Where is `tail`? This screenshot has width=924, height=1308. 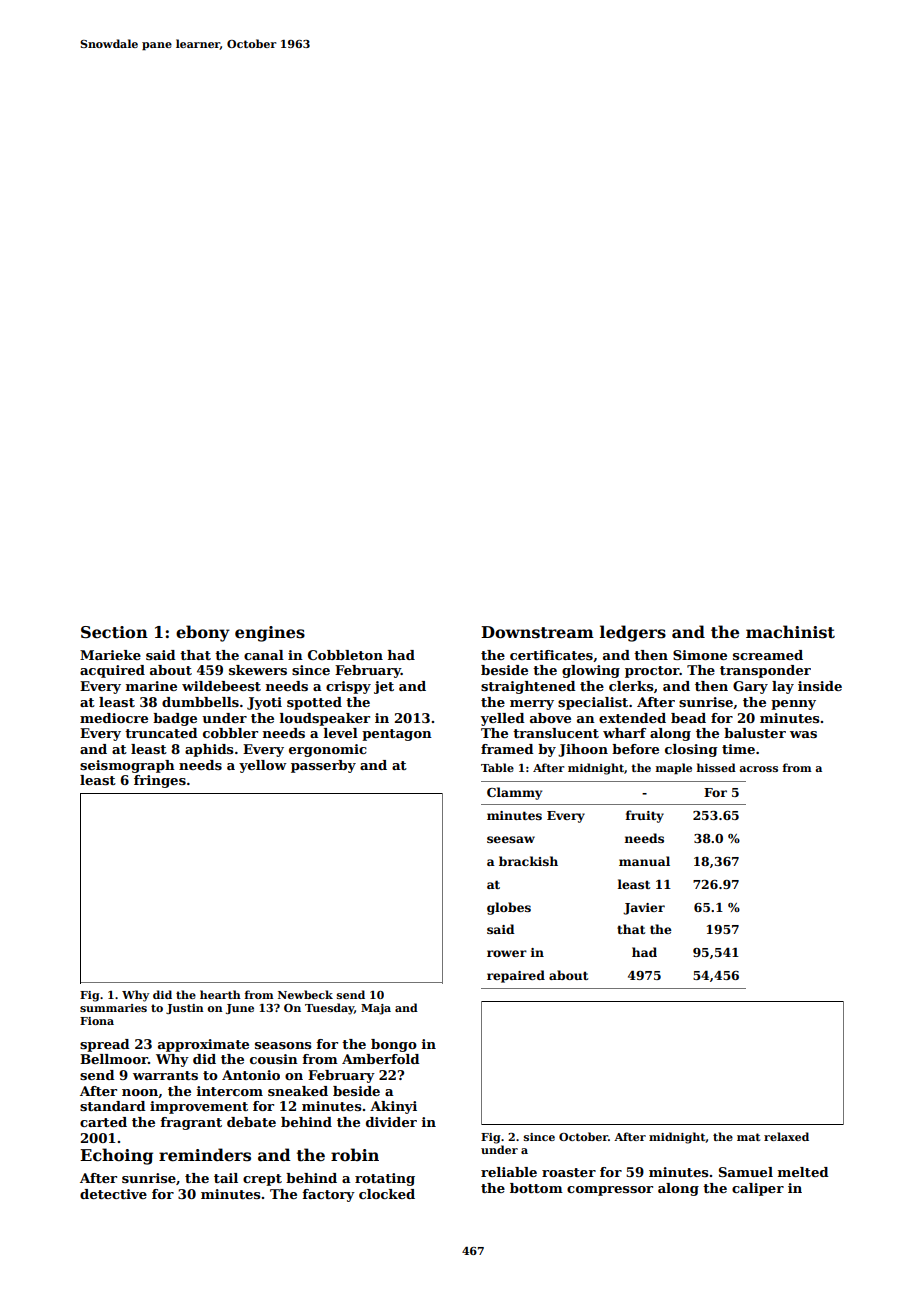
tail is located at coordinates (226, 1178).
